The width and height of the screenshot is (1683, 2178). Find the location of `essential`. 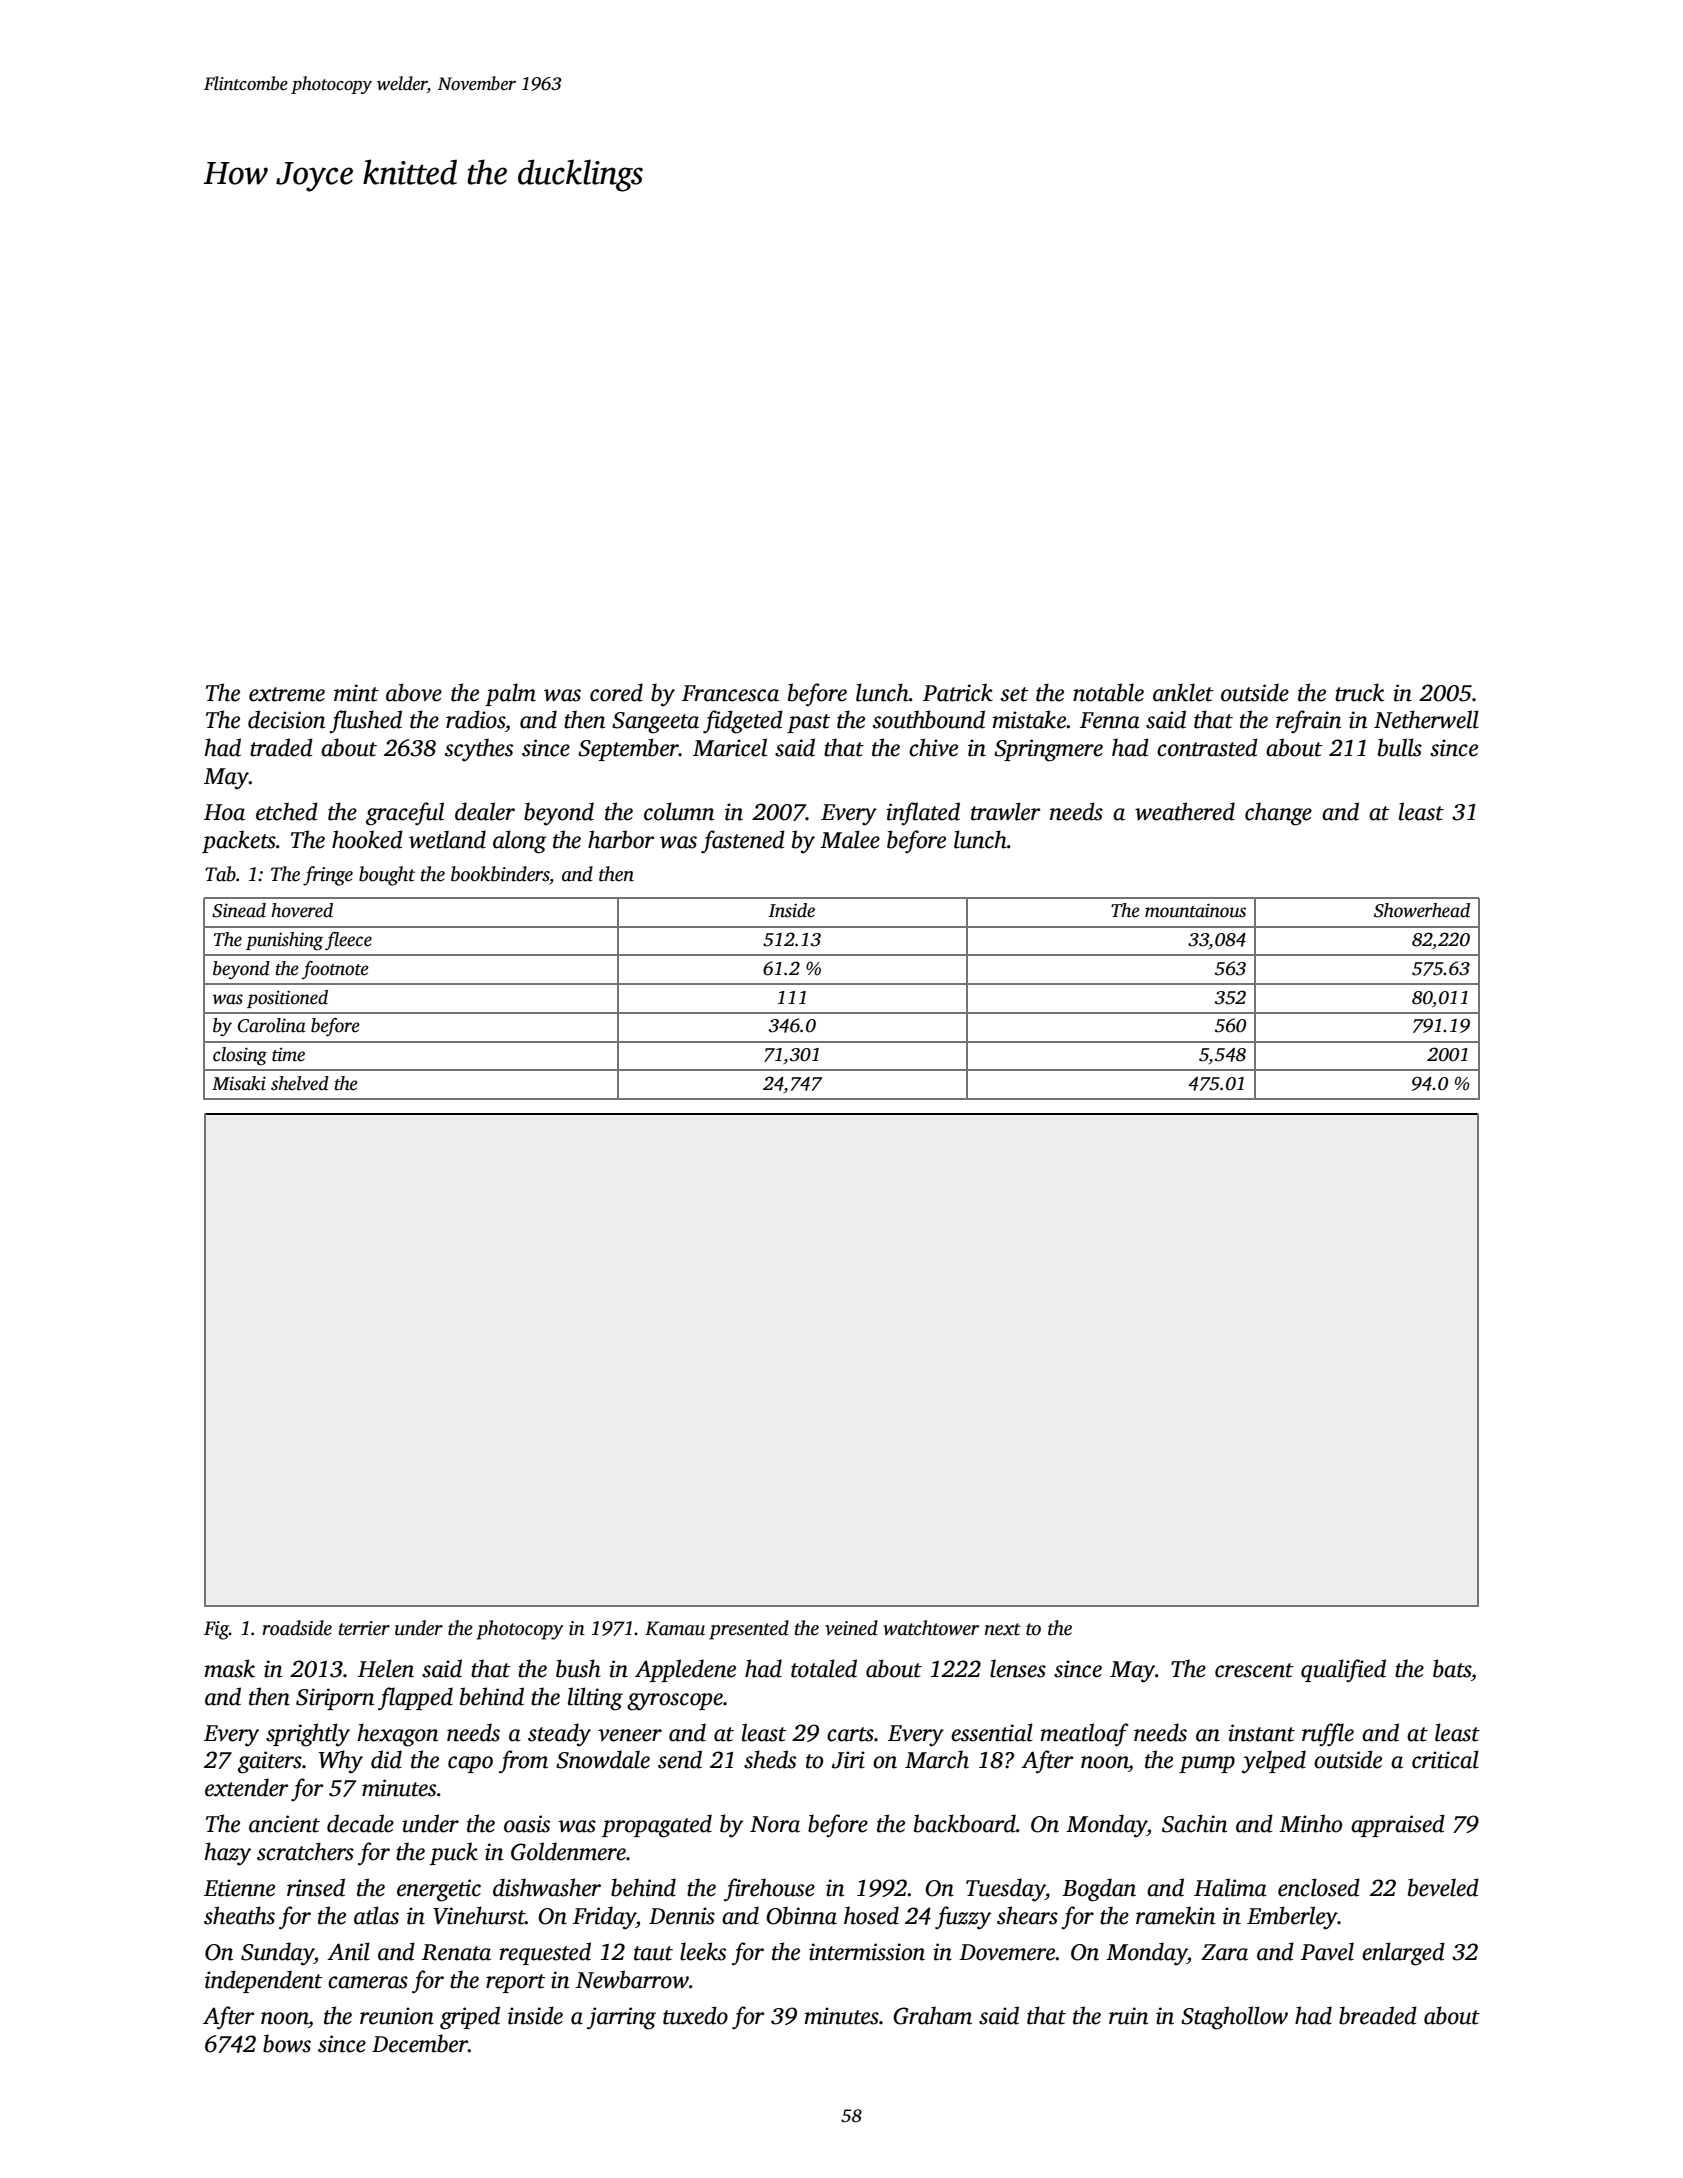

essential is located at coordinates (992, 1732).
